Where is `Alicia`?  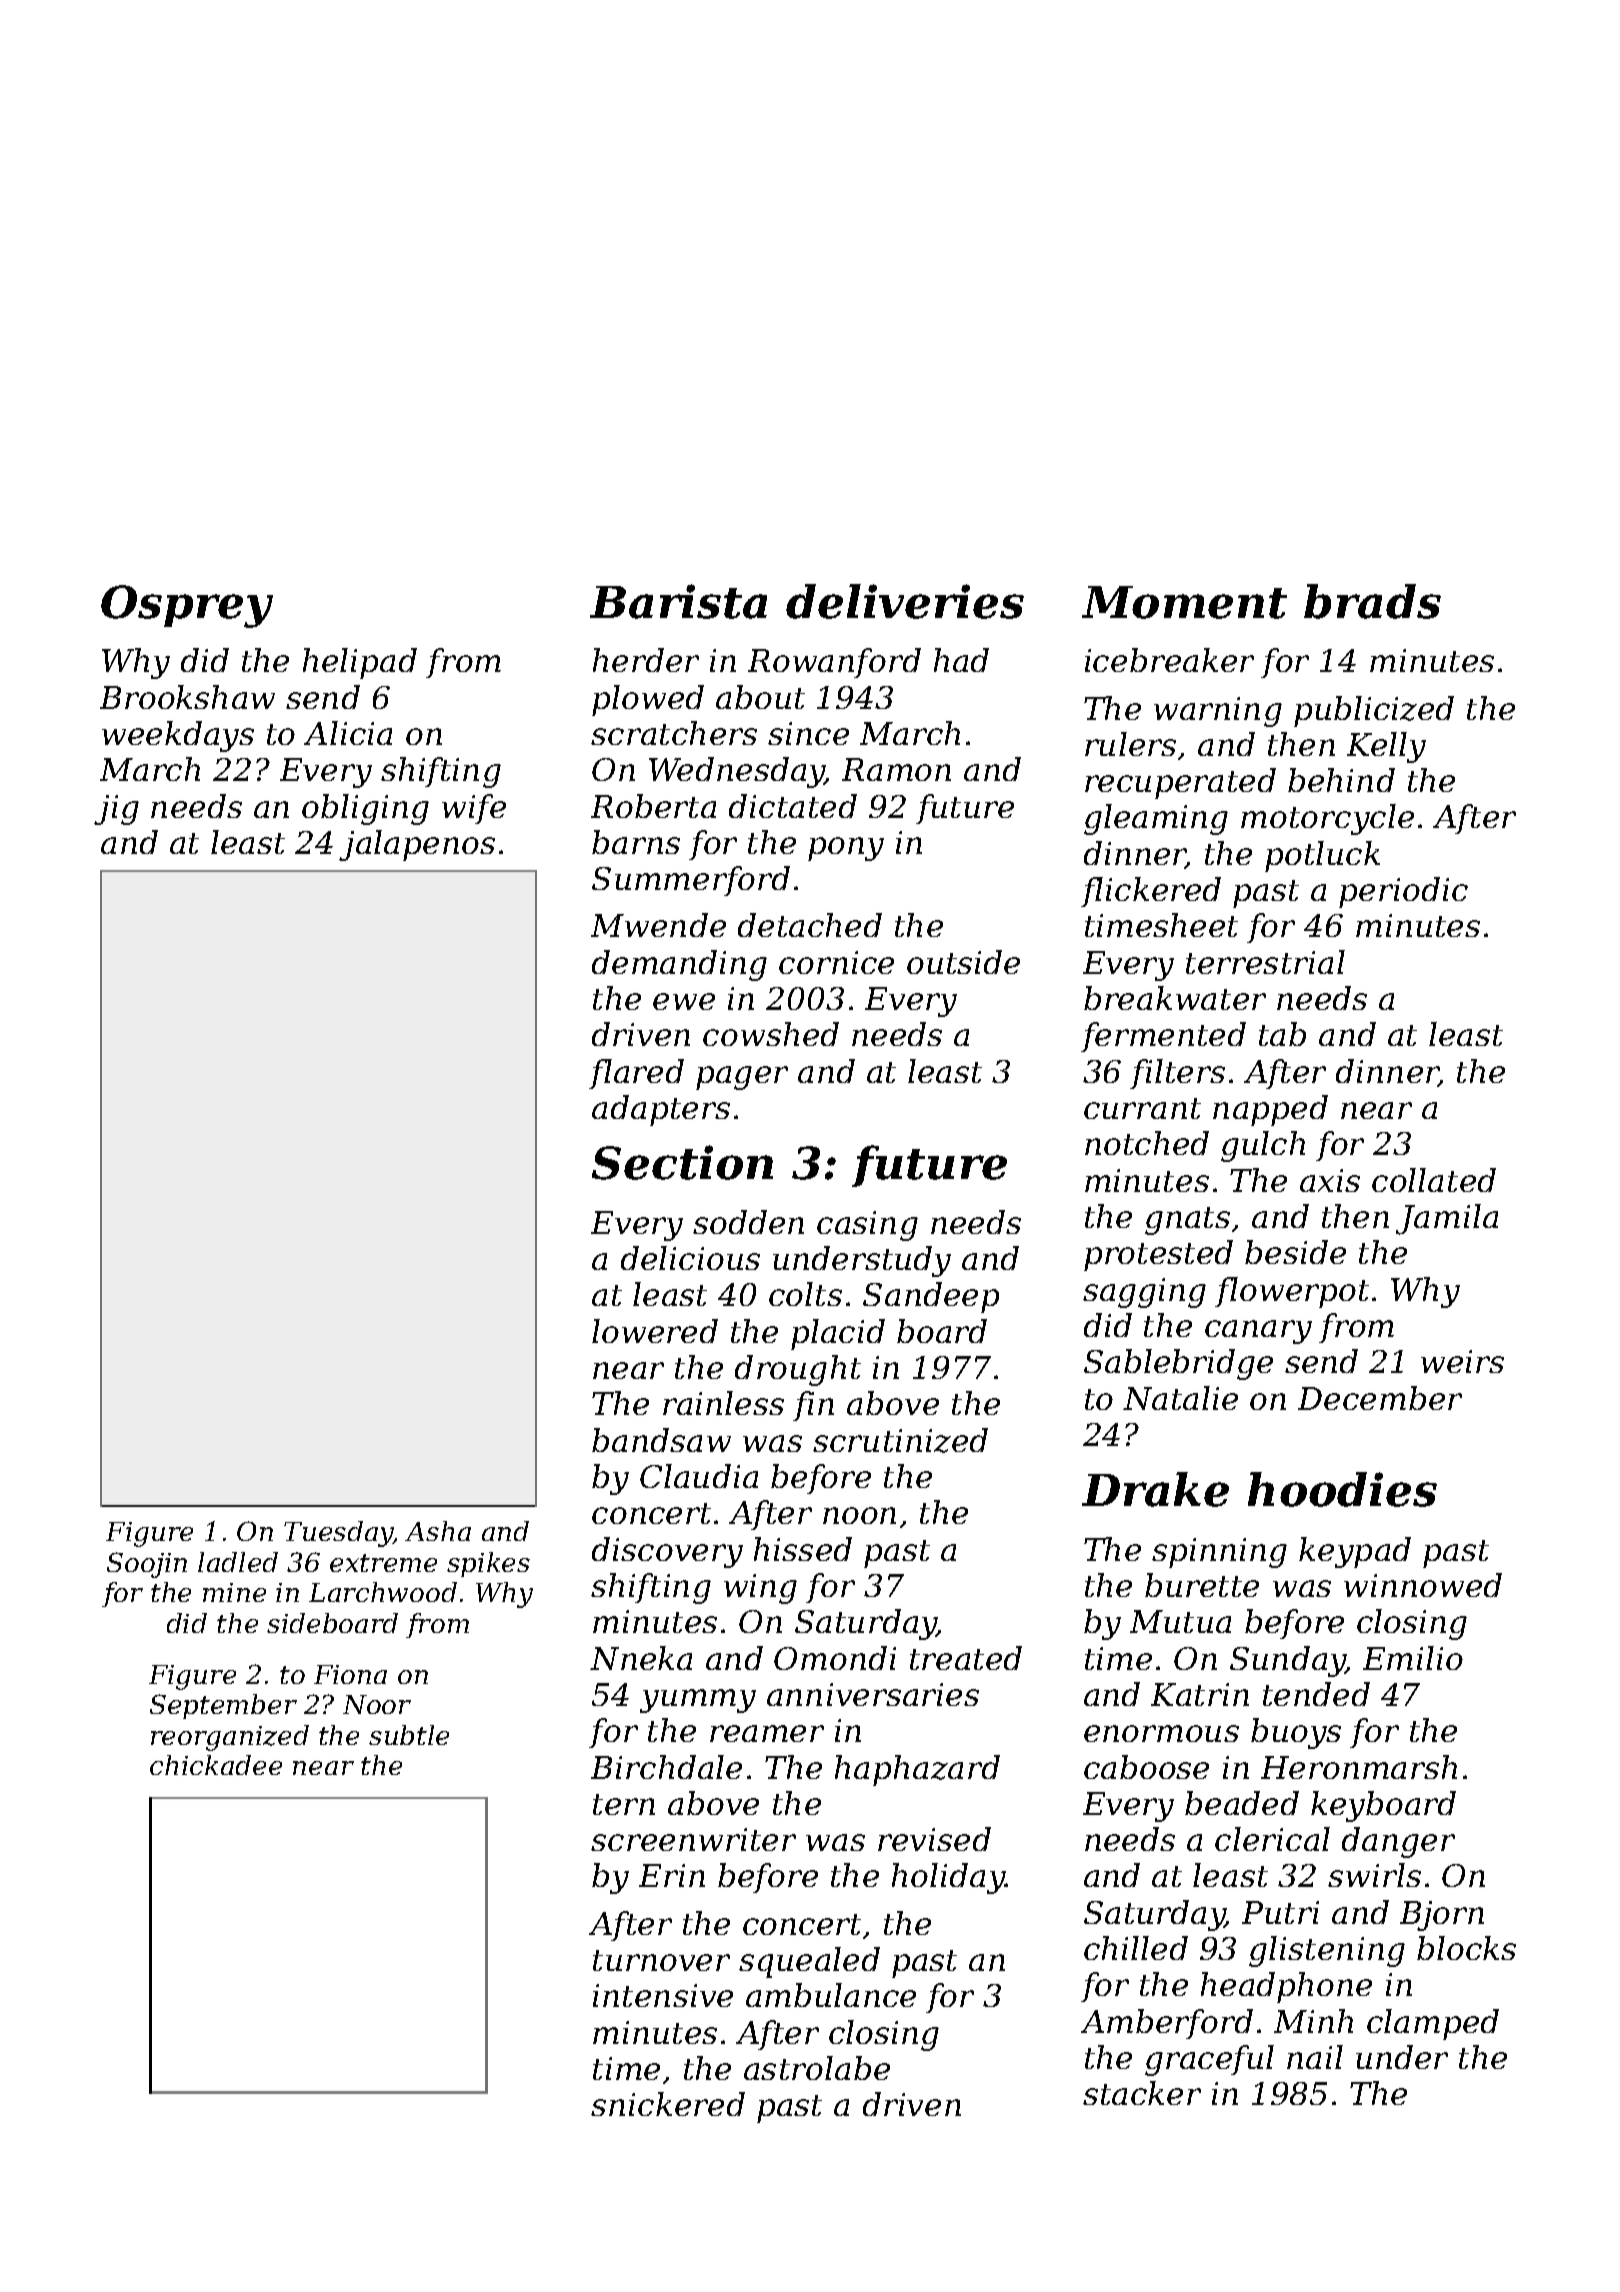 Alicia is located at coordinates (348, 733).
